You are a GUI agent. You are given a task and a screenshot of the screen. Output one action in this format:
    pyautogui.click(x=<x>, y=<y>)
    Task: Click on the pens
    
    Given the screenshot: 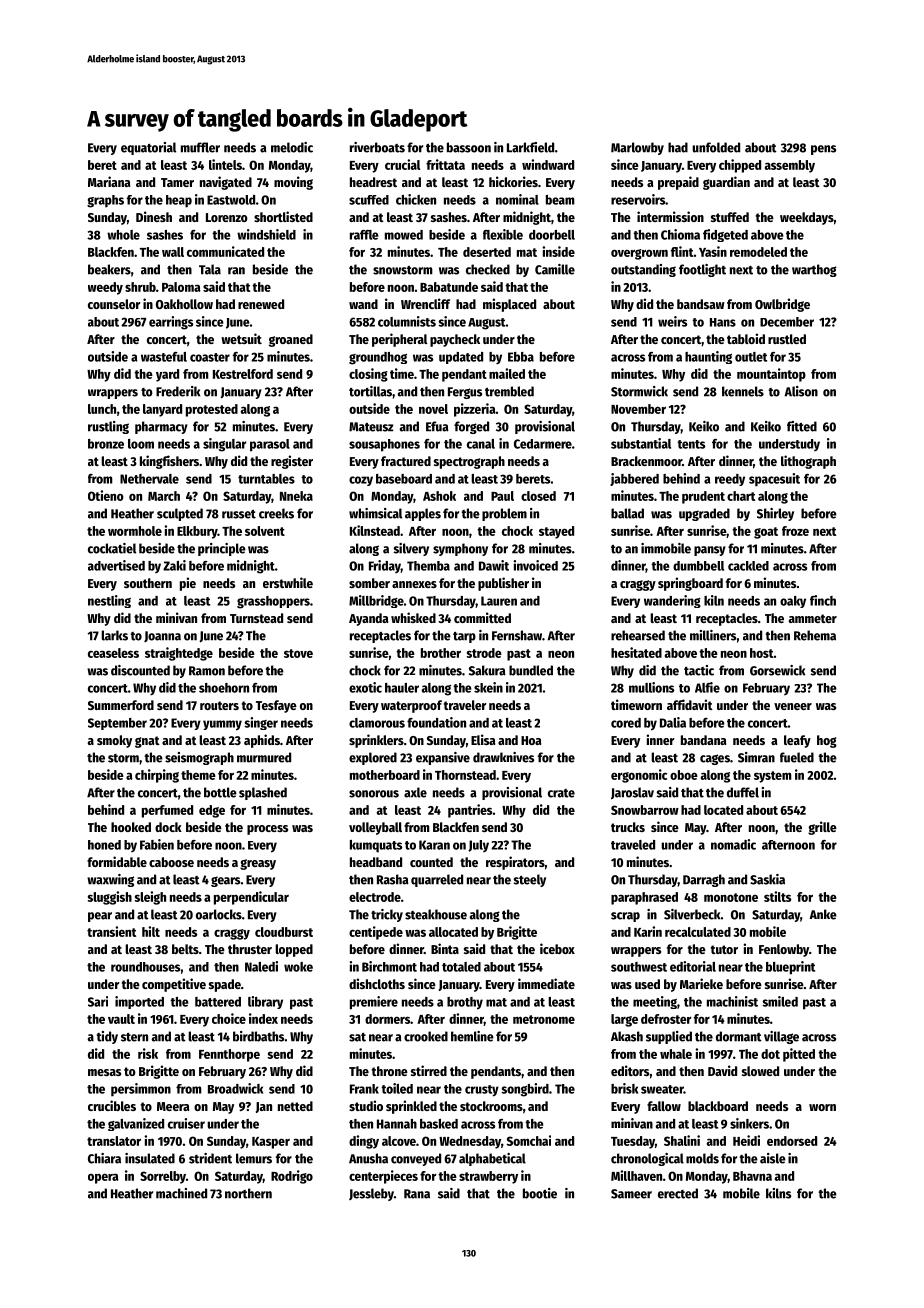 What is the action you would take?
    pyautogui.click(x=823, y=150)
